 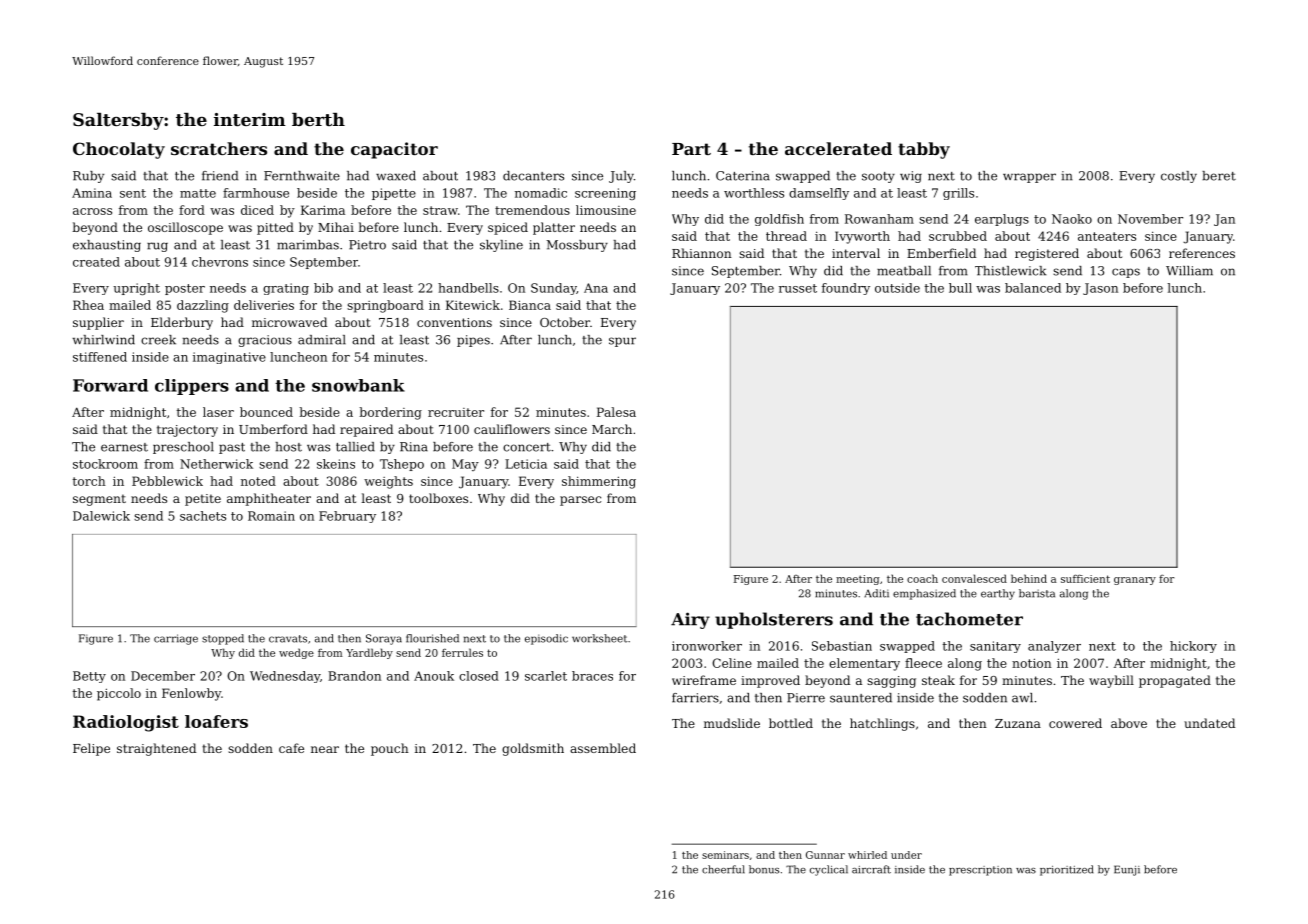 What do you see at coordinates (723, 869) in the screenshot?
I see `cheerful` at bounding box center [723, 869].
